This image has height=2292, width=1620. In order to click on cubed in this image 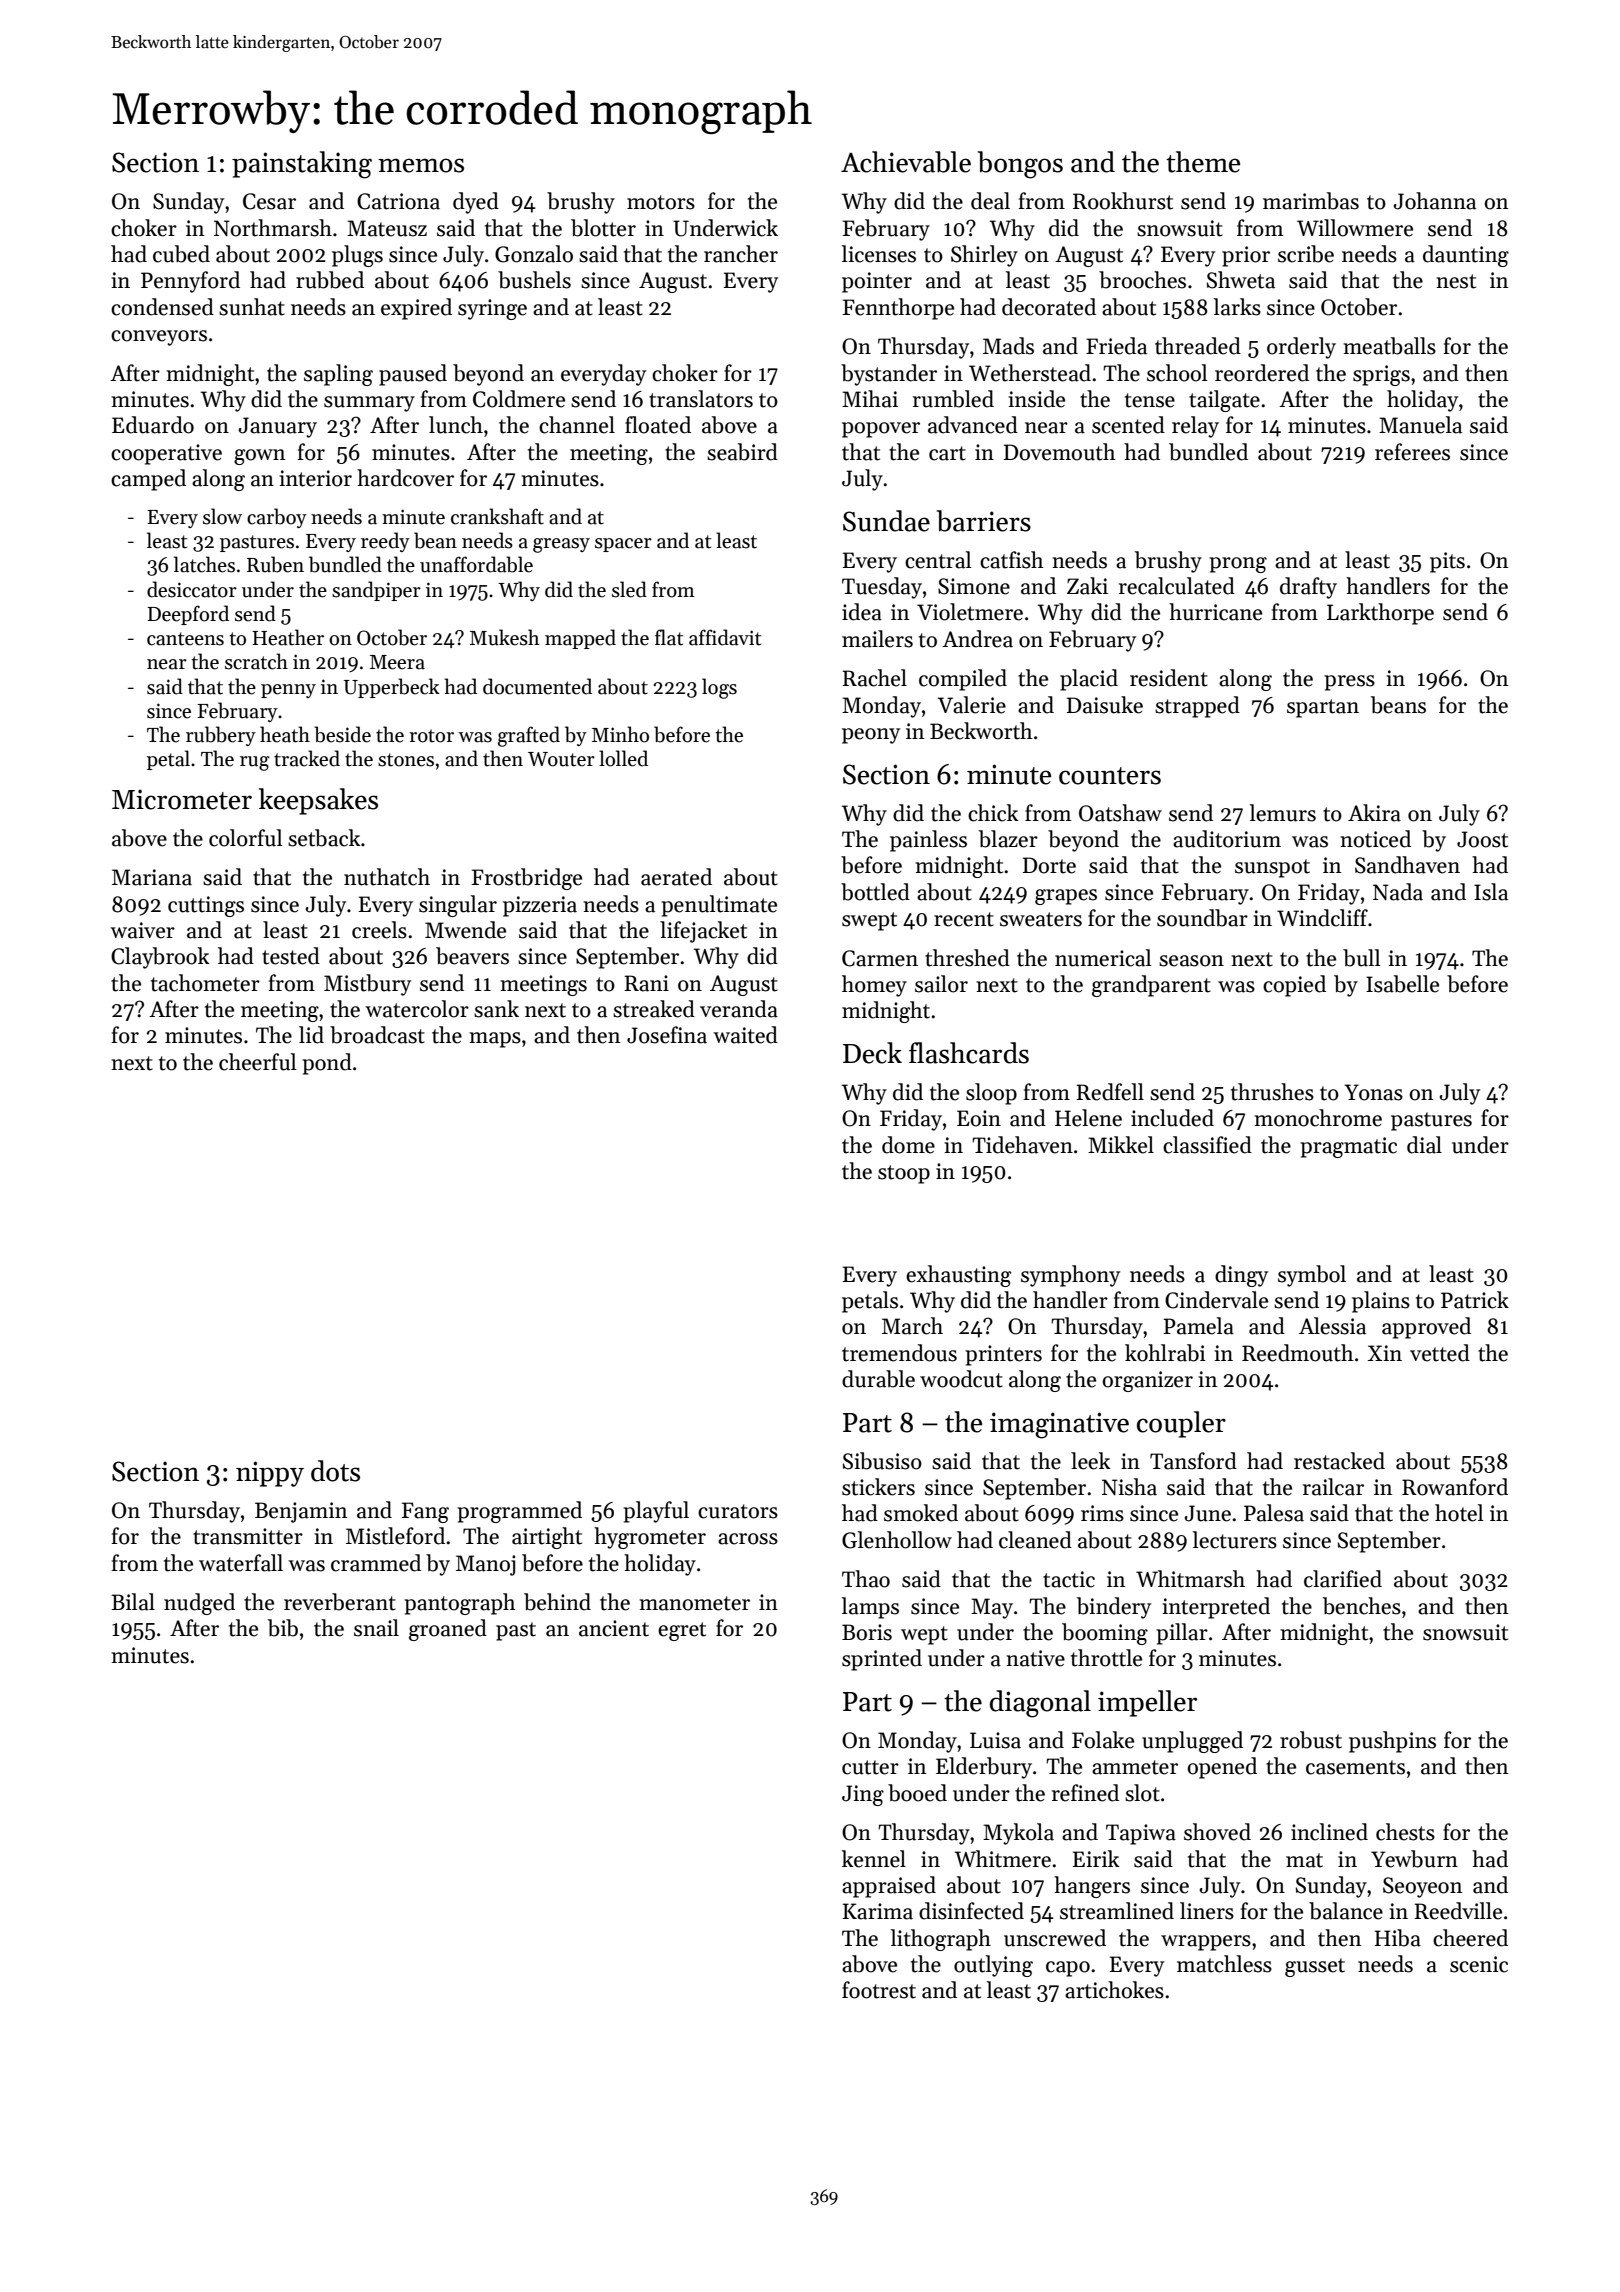, I will do `click(181, 254)`.
